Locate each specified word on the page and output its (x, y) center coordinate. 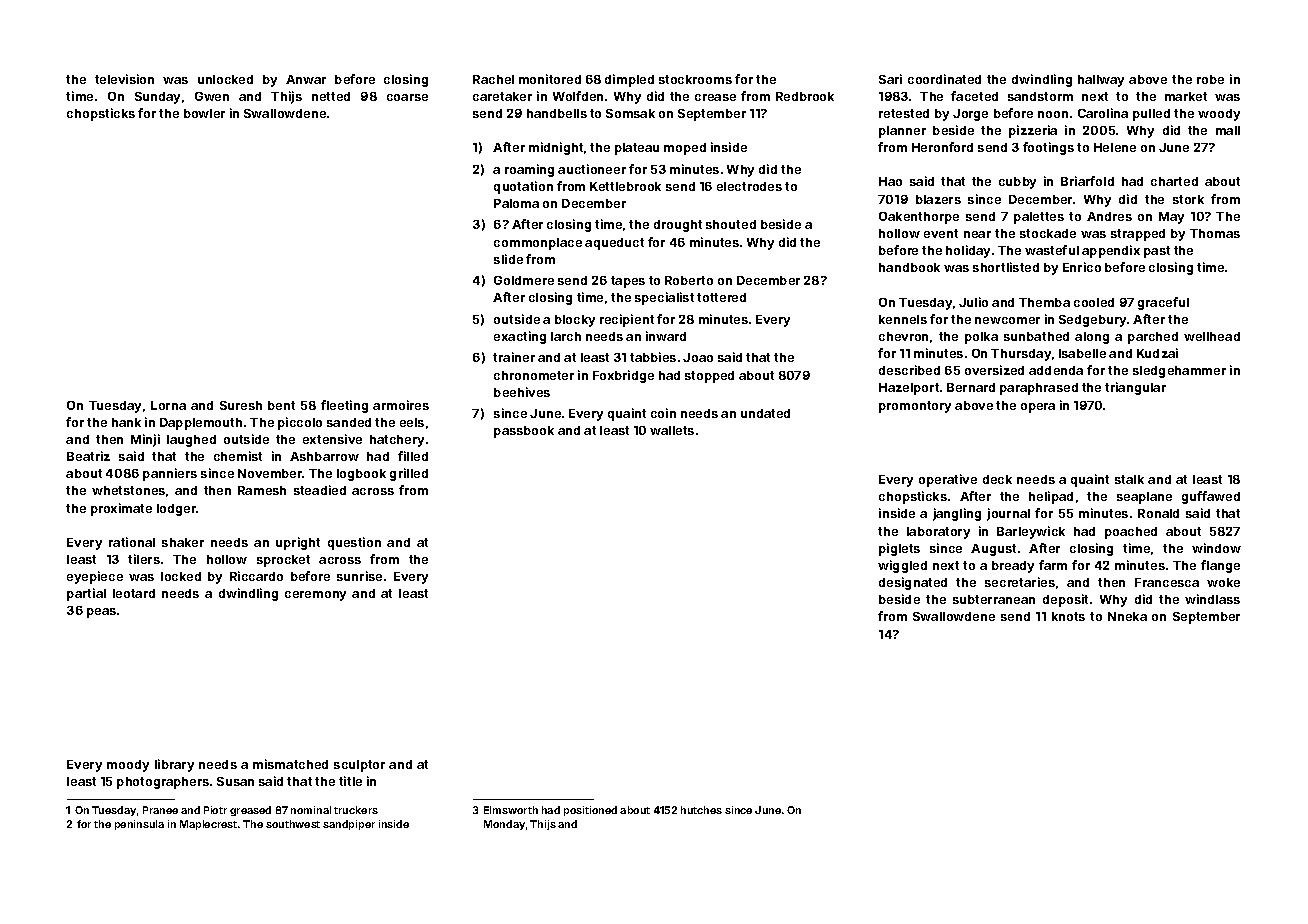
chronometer (534, 375)
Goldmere (524, 280)
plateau (637, 149)
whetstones (128, 490)
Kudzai (1157, 353)
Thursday (1021, 355)
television (124, 79)
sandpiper (349, 825)
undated (765, 413)
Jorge (970, 115)
